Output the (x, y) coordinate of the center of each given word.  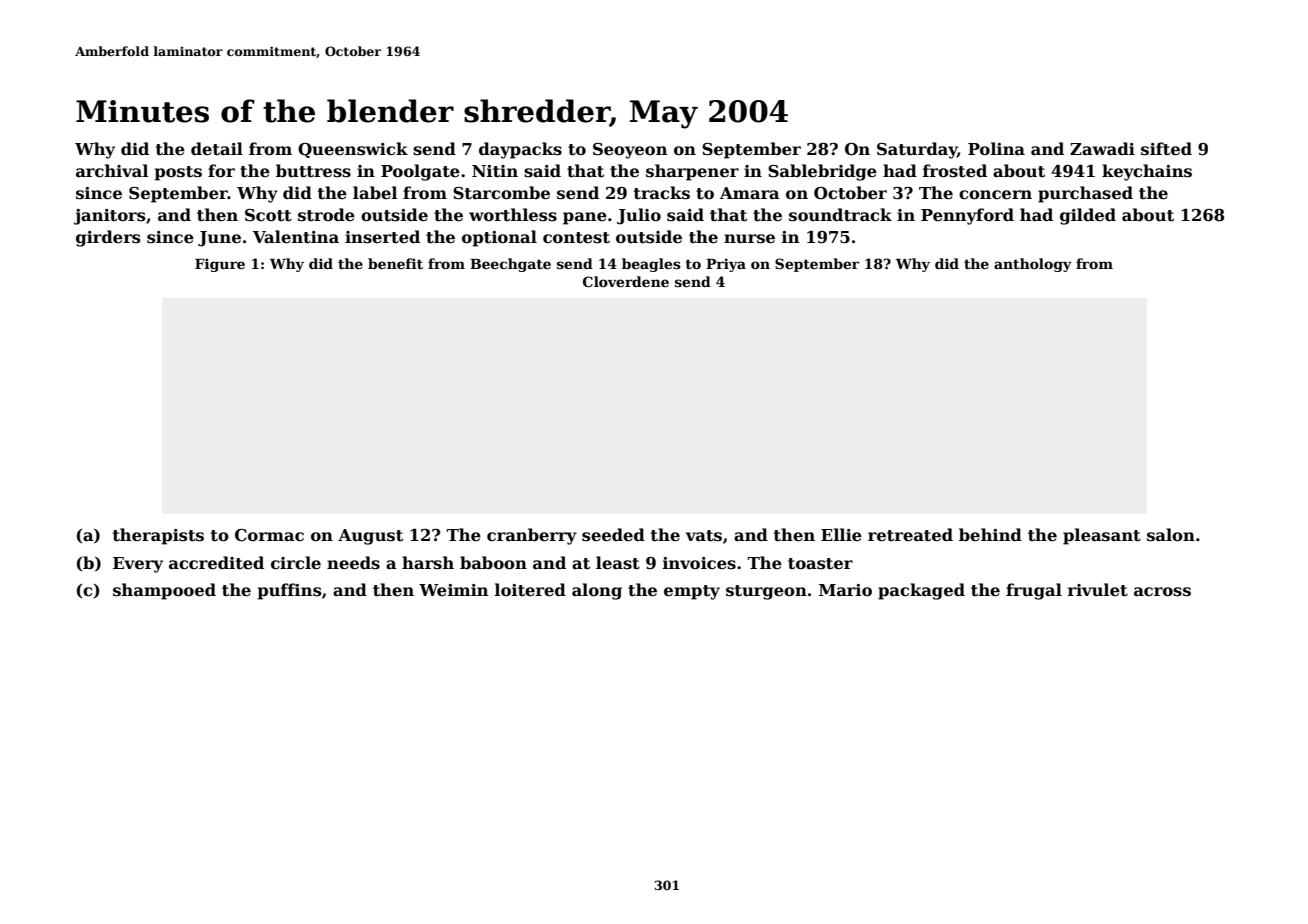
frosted (955, 171)
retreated (910, 535)
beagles (651, 265)
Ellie (841, 534)
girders (108, 238)
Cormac (269, 535)
